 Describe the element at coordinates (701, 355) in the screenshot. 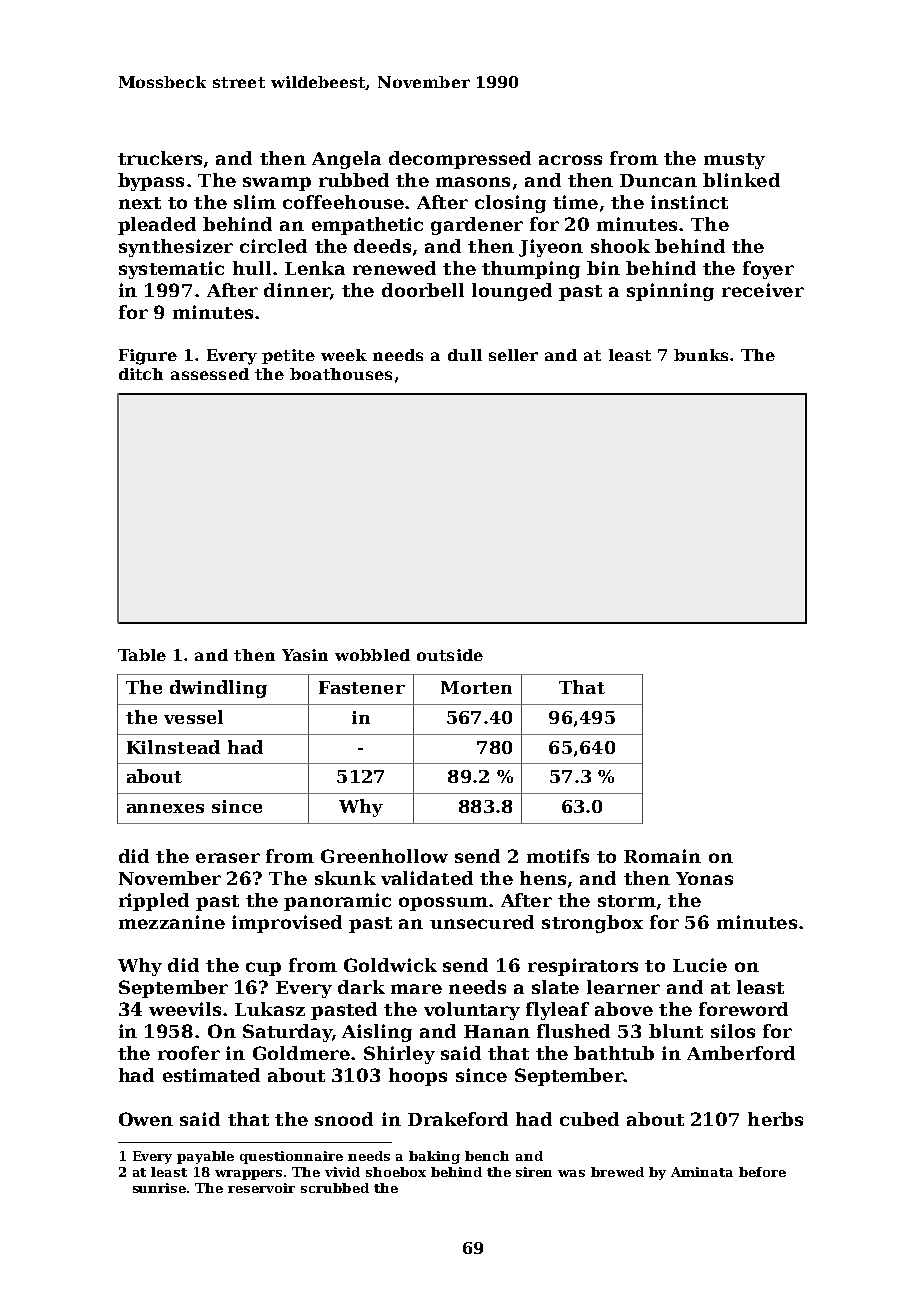

I see `bunks` at that location.
